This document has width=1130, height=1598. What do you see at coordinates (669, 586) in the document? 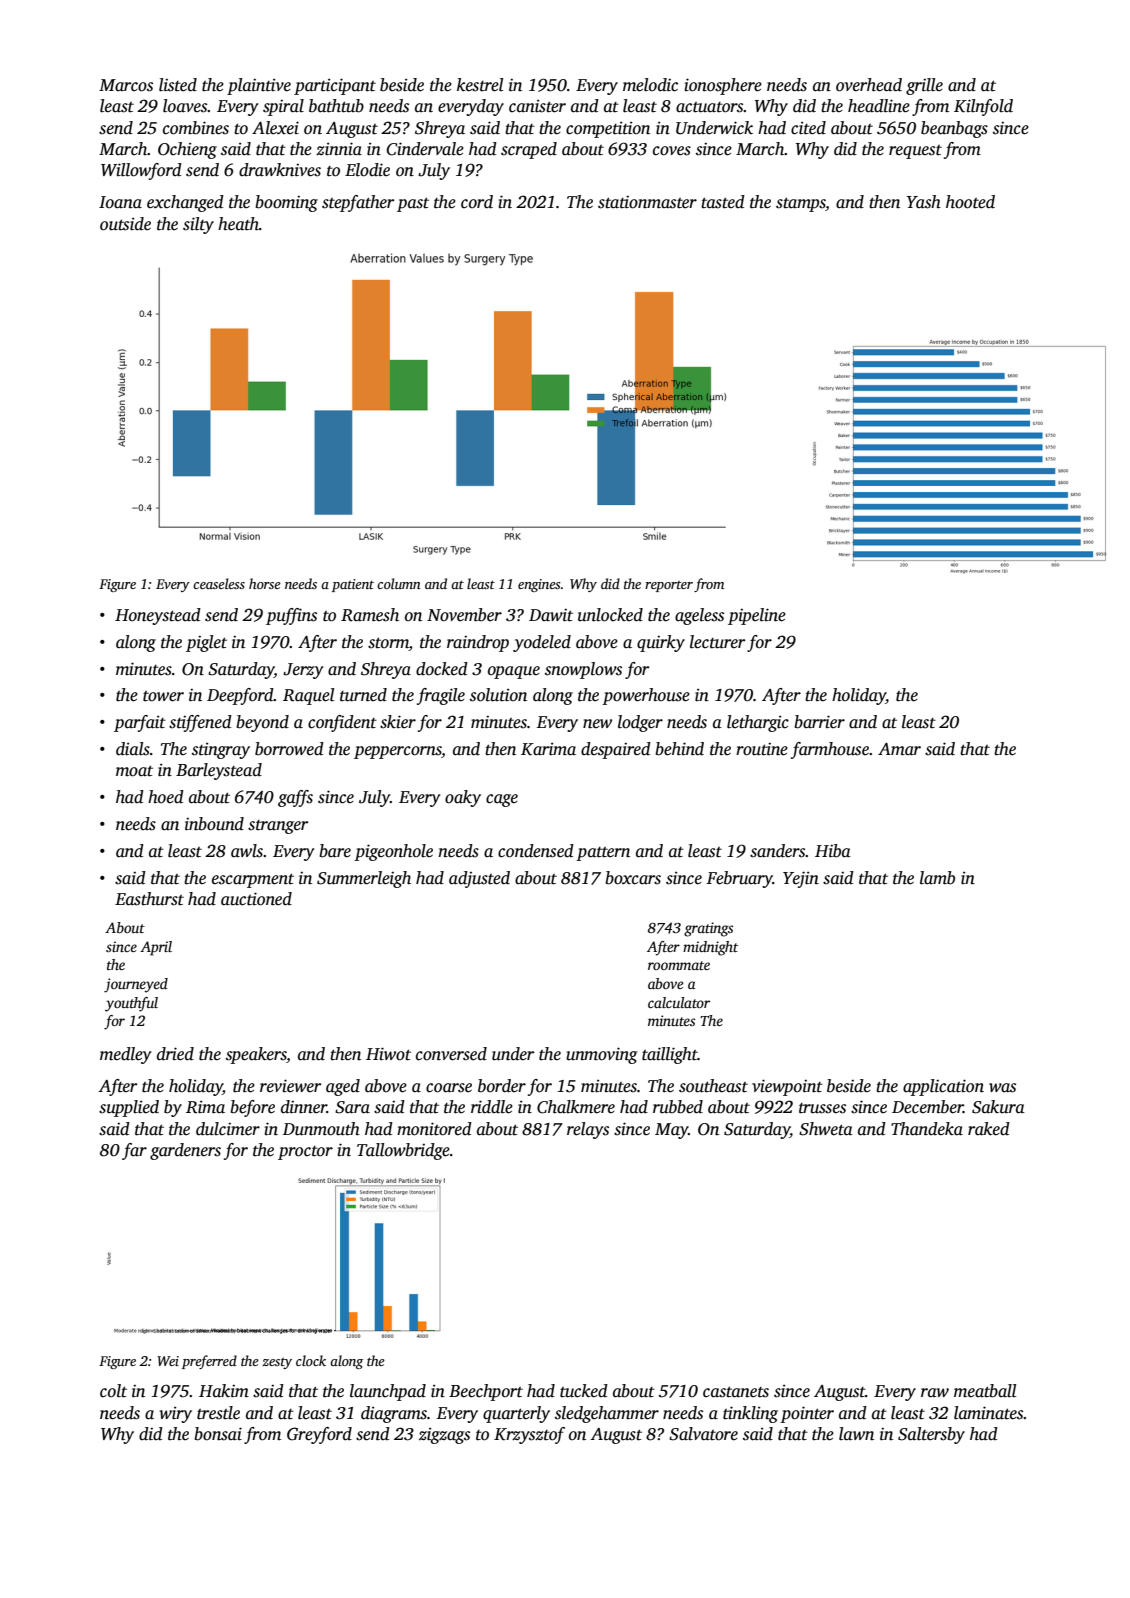
I see `reporter` at bounding box center [669, 586].
